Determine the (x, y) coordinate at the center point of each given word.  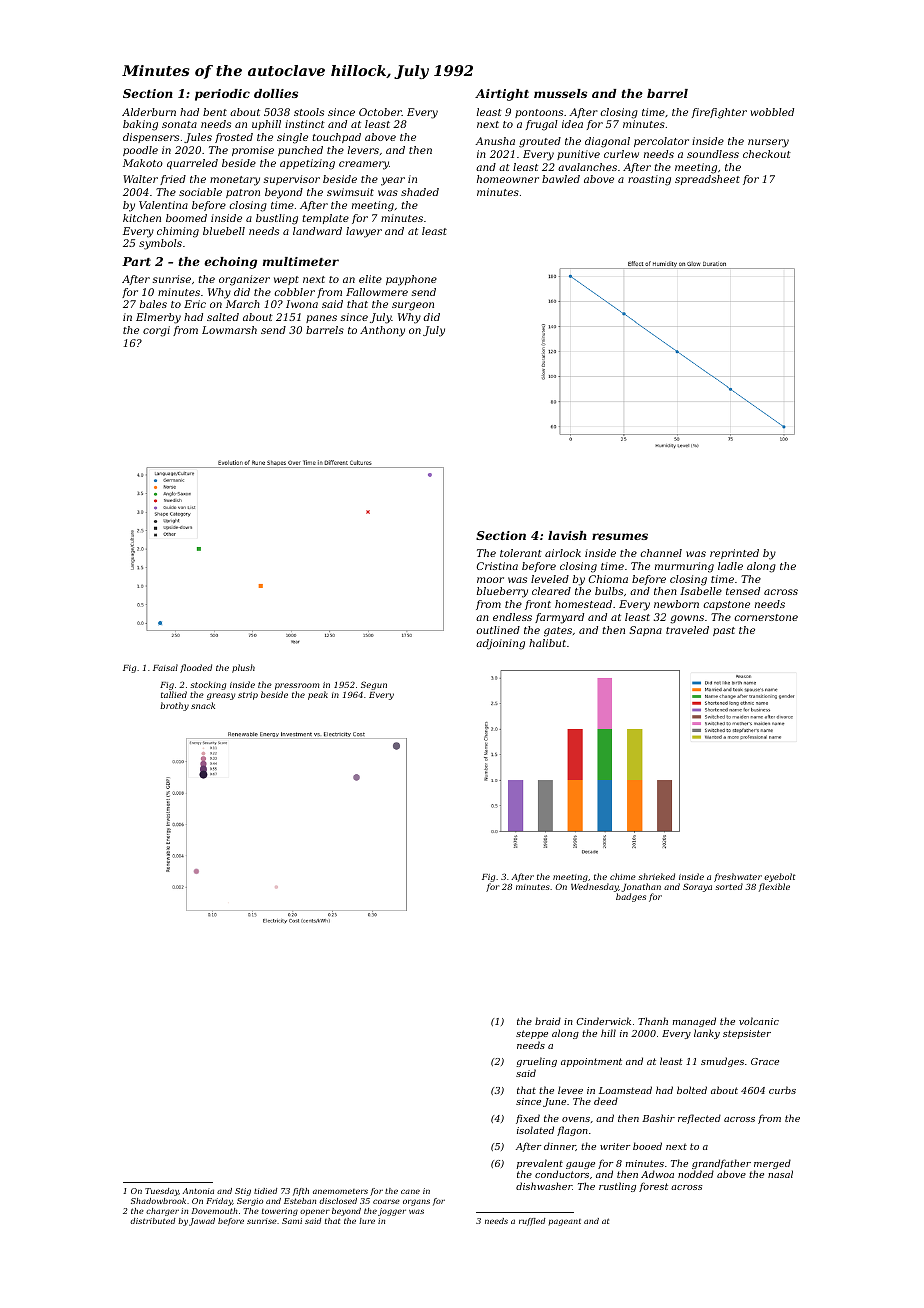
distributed (152, 1221)
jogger (392, 1212)
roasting (649, 180)
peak (318, 695)
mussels (560, 93)
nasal (780, 1174)
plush (243, 668)
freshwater (738, 877)
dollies (276, 93)
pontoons (539, 113)
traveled (687, 630)
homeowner (508, 179)
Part (136, 261)
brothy (174, 706)
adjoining (500, 644)
